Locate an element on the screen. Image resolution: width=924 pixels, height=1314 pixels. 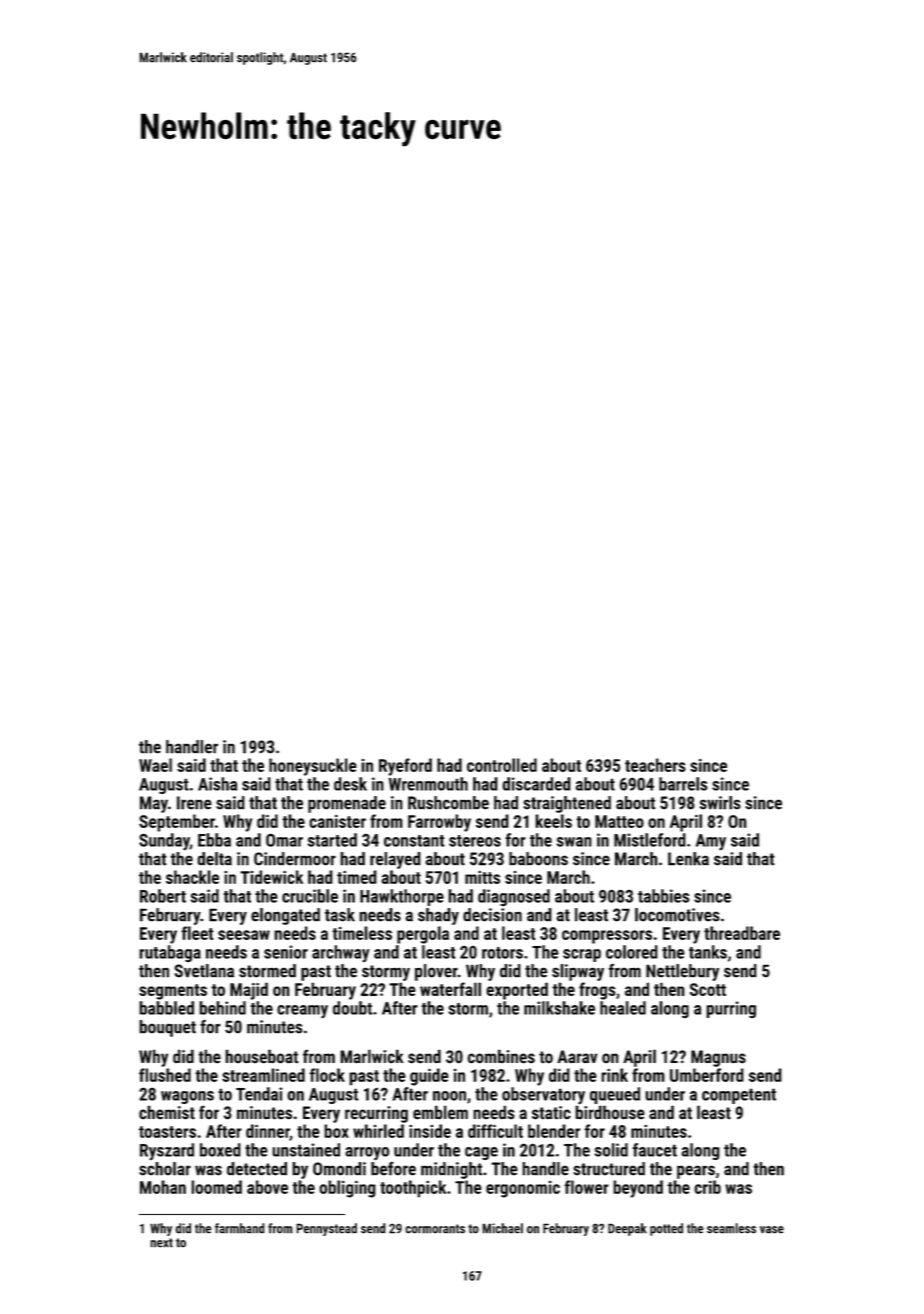
Lenka is located at coordinates (688, 859).
